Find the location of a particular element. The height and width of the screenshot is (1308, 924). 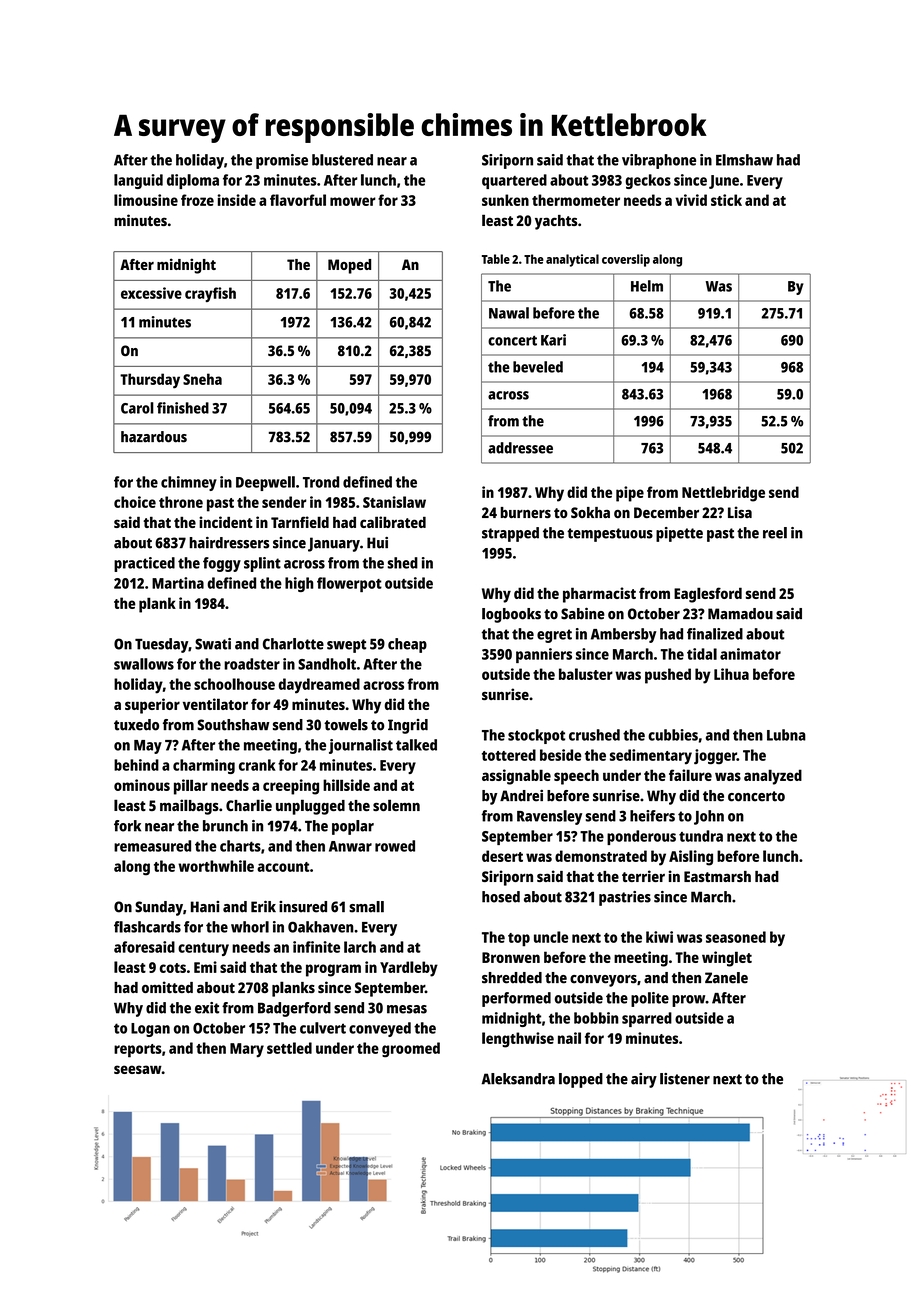

Martina is located at coordinates (178, 583).
